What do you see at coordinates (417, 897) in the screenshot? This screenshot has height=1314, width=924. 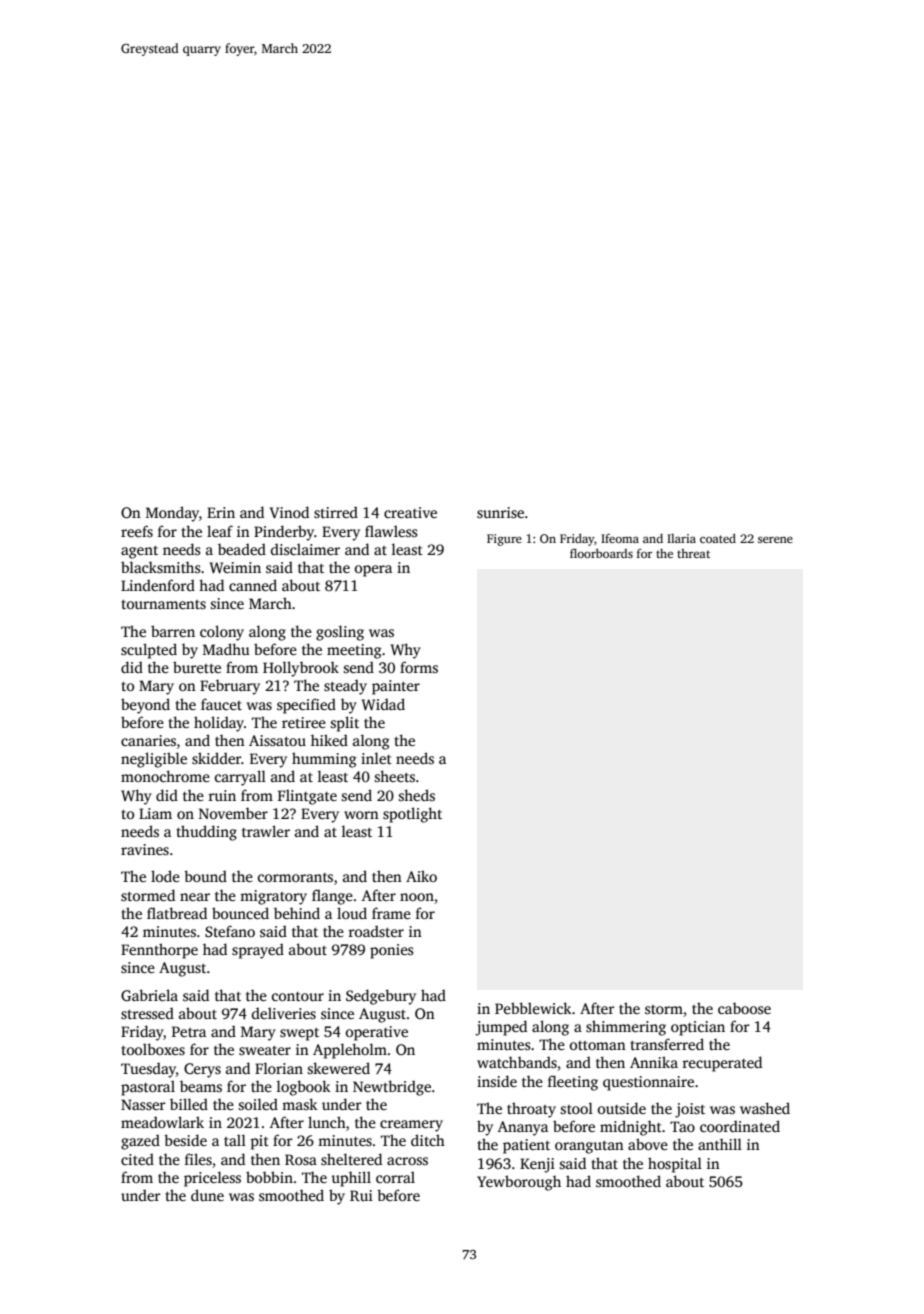 I see `noon` at bounding box center [417, 897].
